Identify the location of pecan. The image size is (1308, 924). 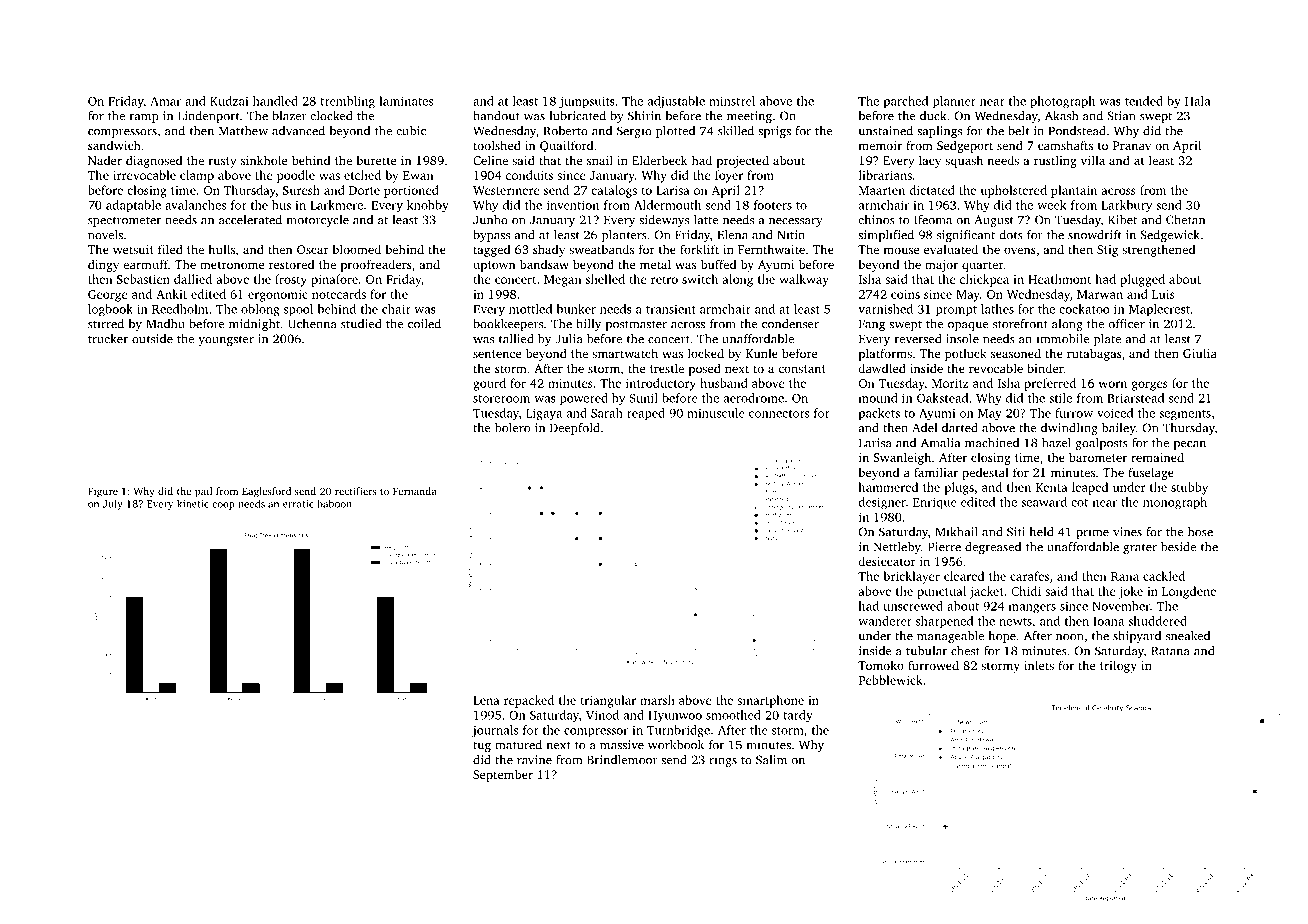
(1190, 445).
